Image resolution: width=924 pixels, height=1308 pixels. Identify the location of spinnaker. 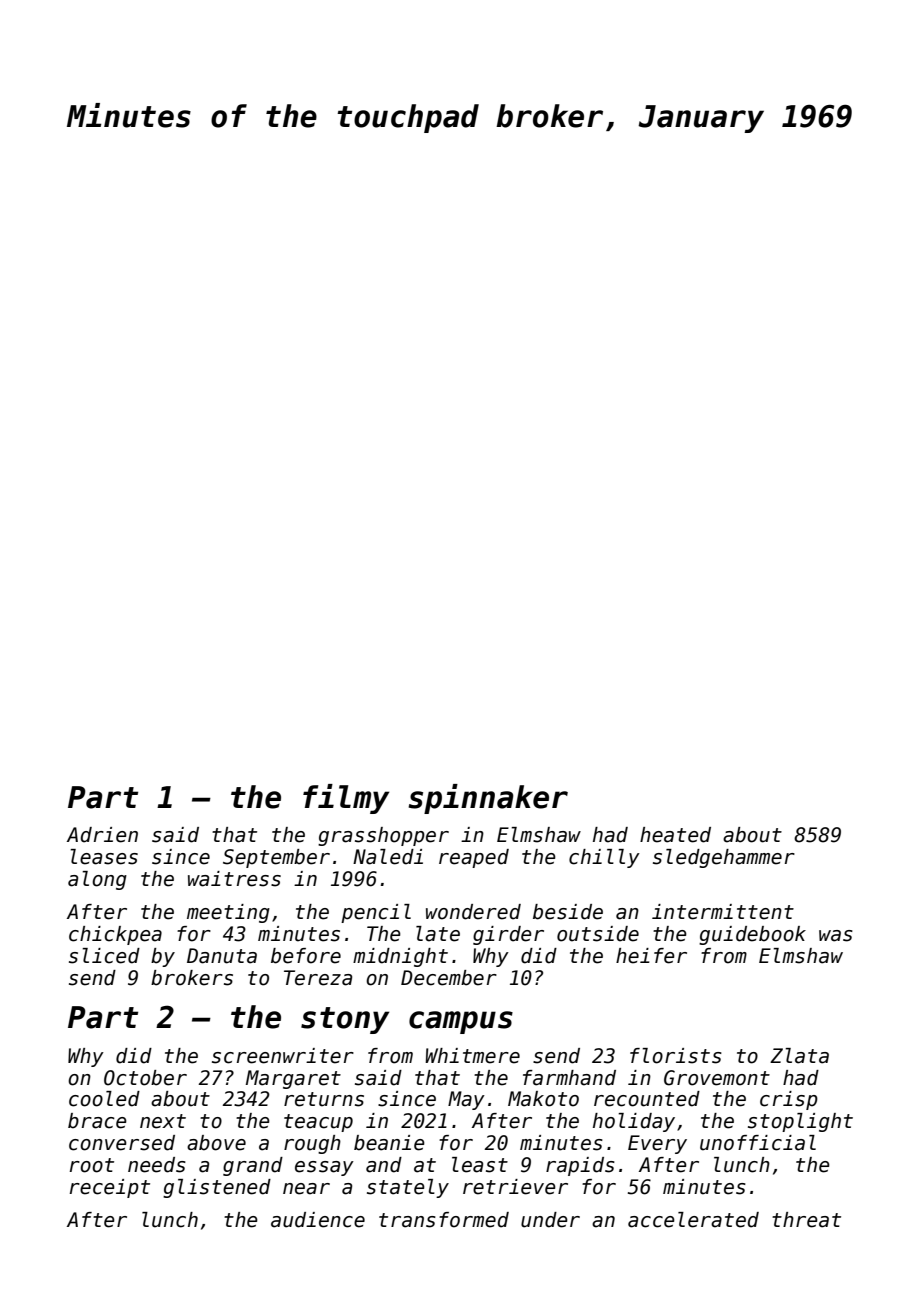
(488, 799).
